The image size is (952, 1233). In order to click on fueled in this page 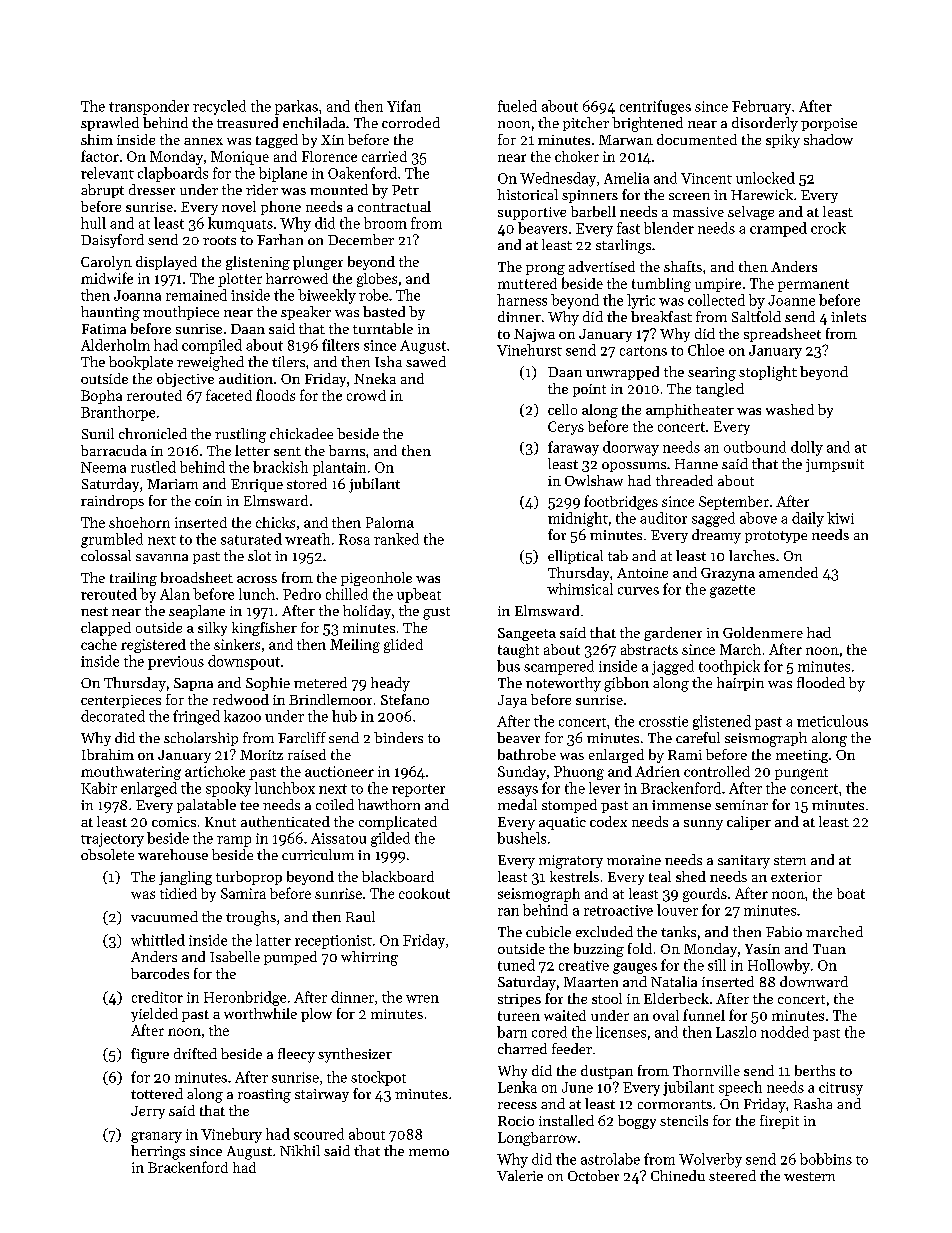, I will do `click(517, 106)`.
